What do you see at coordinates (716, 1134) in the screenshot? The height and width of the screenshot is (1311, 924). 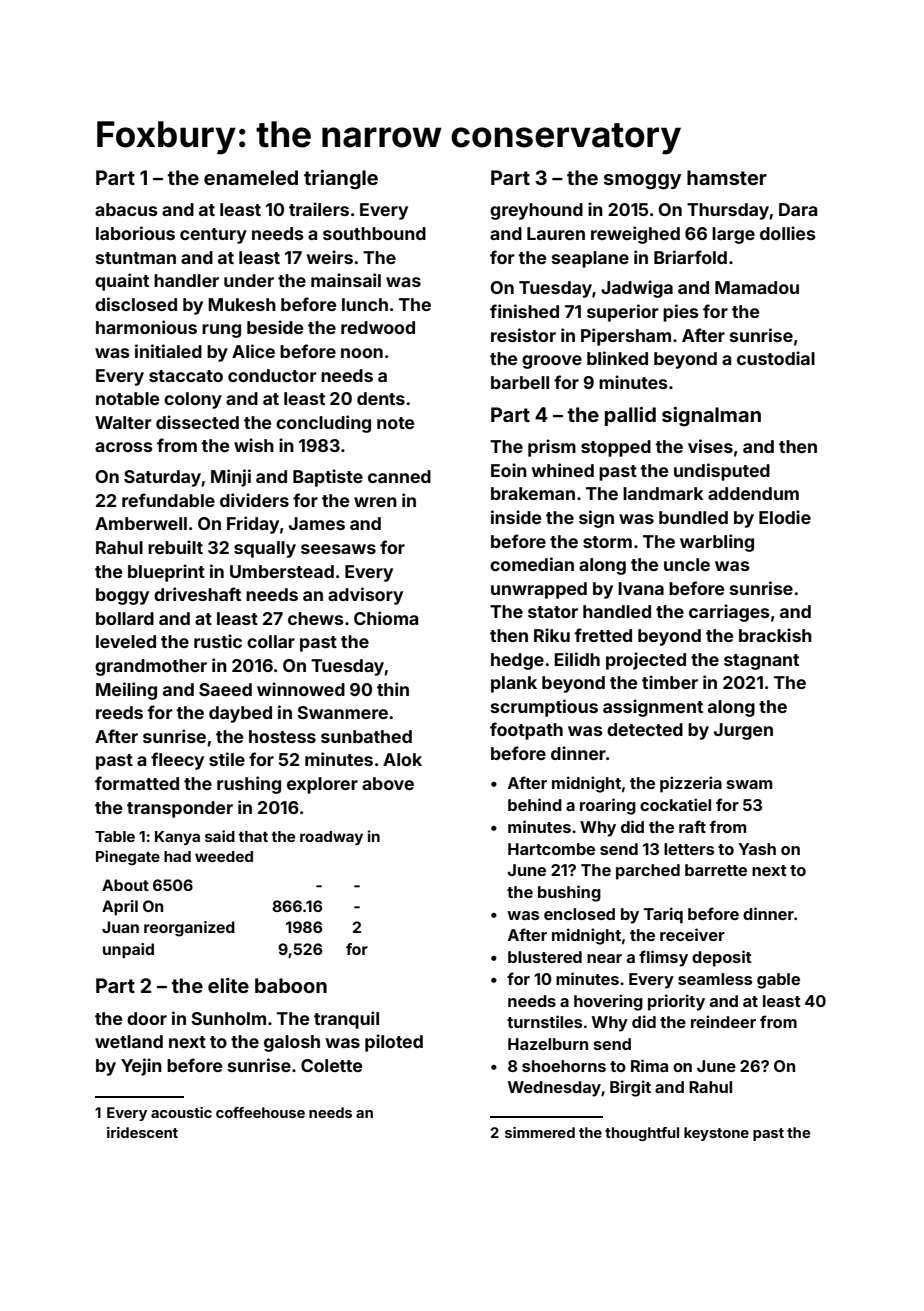 I see `keystone` at bounding box center [716, 1134].
